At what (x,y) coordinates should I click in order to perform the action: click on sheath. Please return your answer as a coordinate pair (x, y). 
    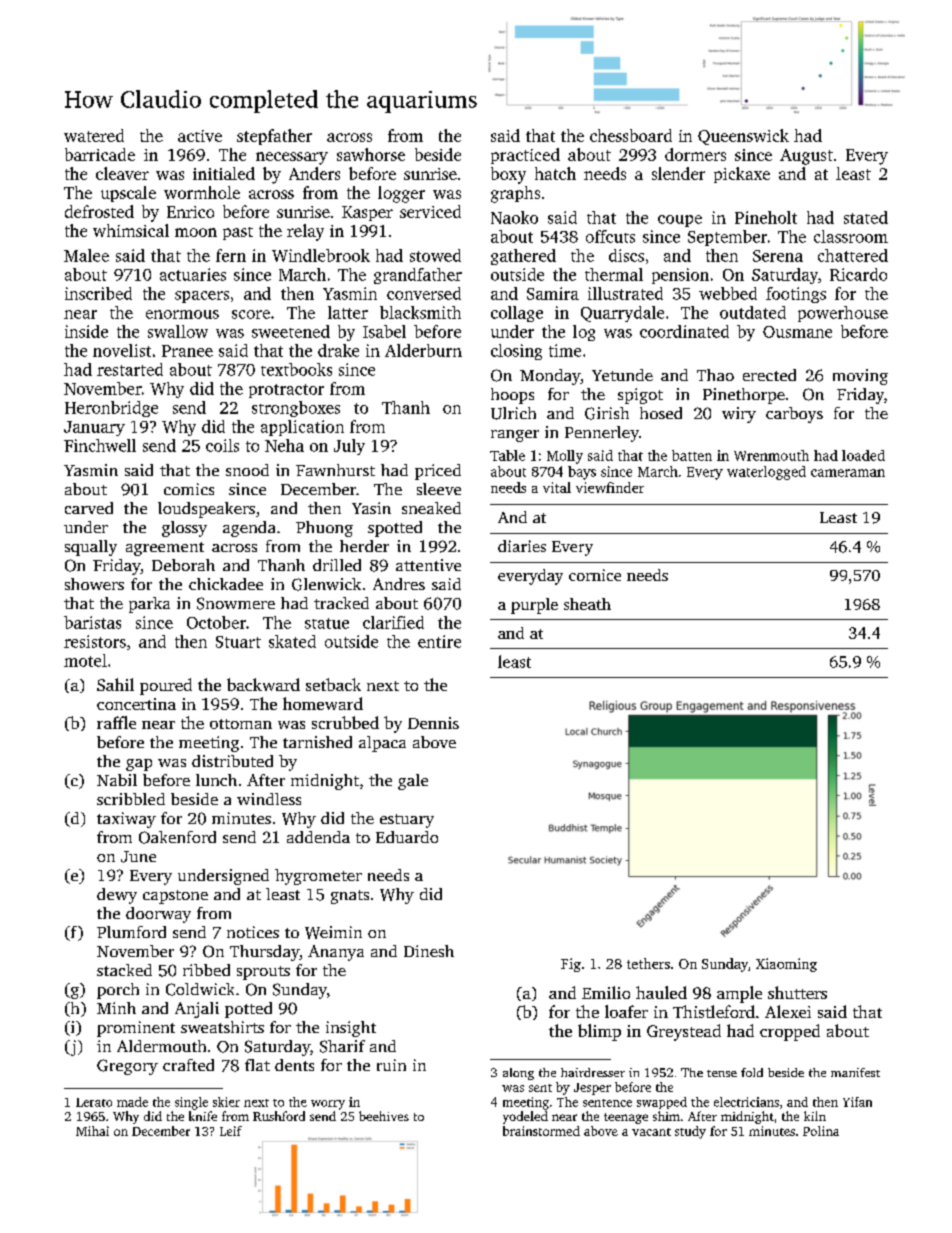
    Looking at the image, I should click on (587, 604).
